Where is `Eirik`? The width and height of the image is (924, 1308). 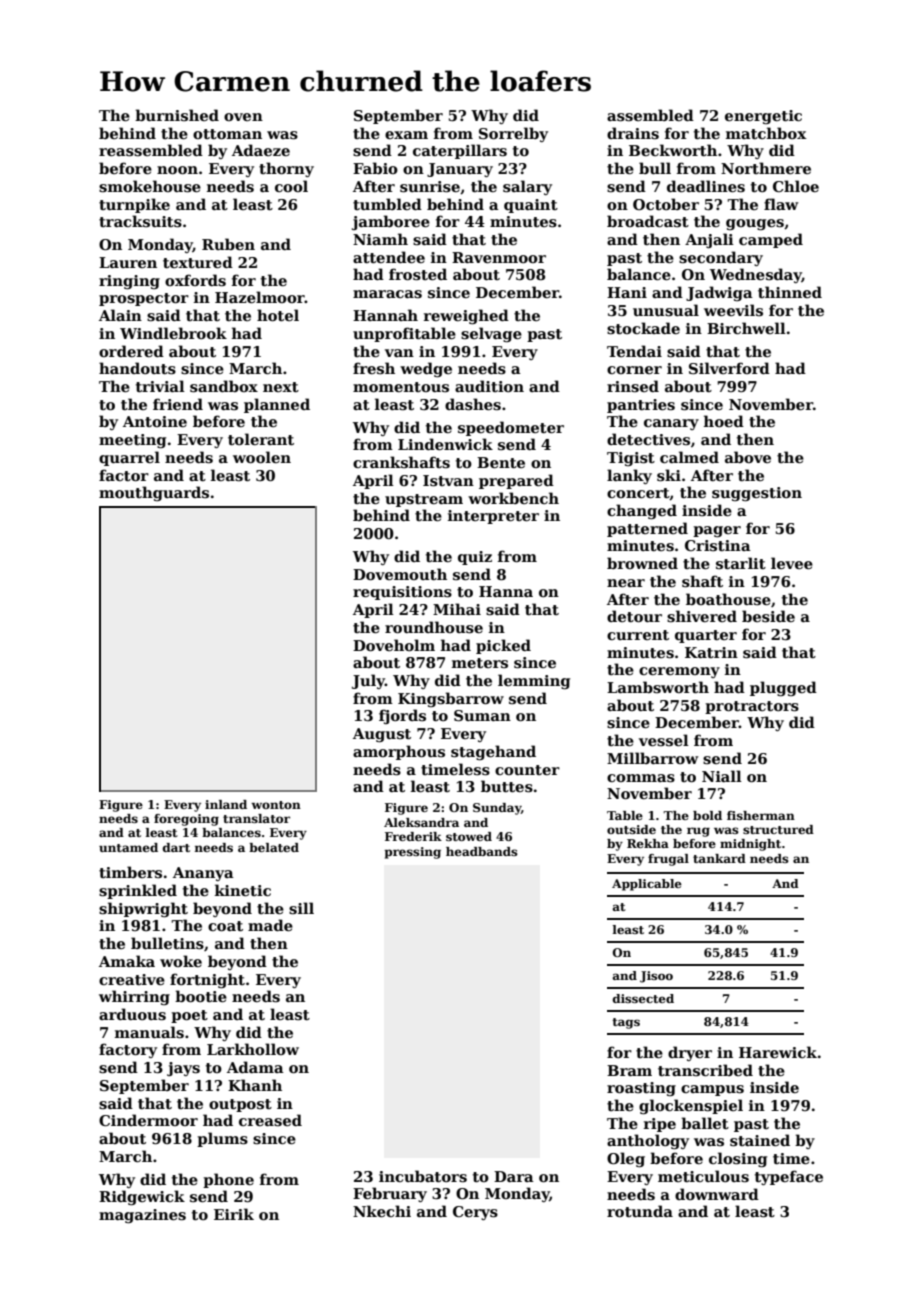
Eirik is located at coordinates (234, 1214).
